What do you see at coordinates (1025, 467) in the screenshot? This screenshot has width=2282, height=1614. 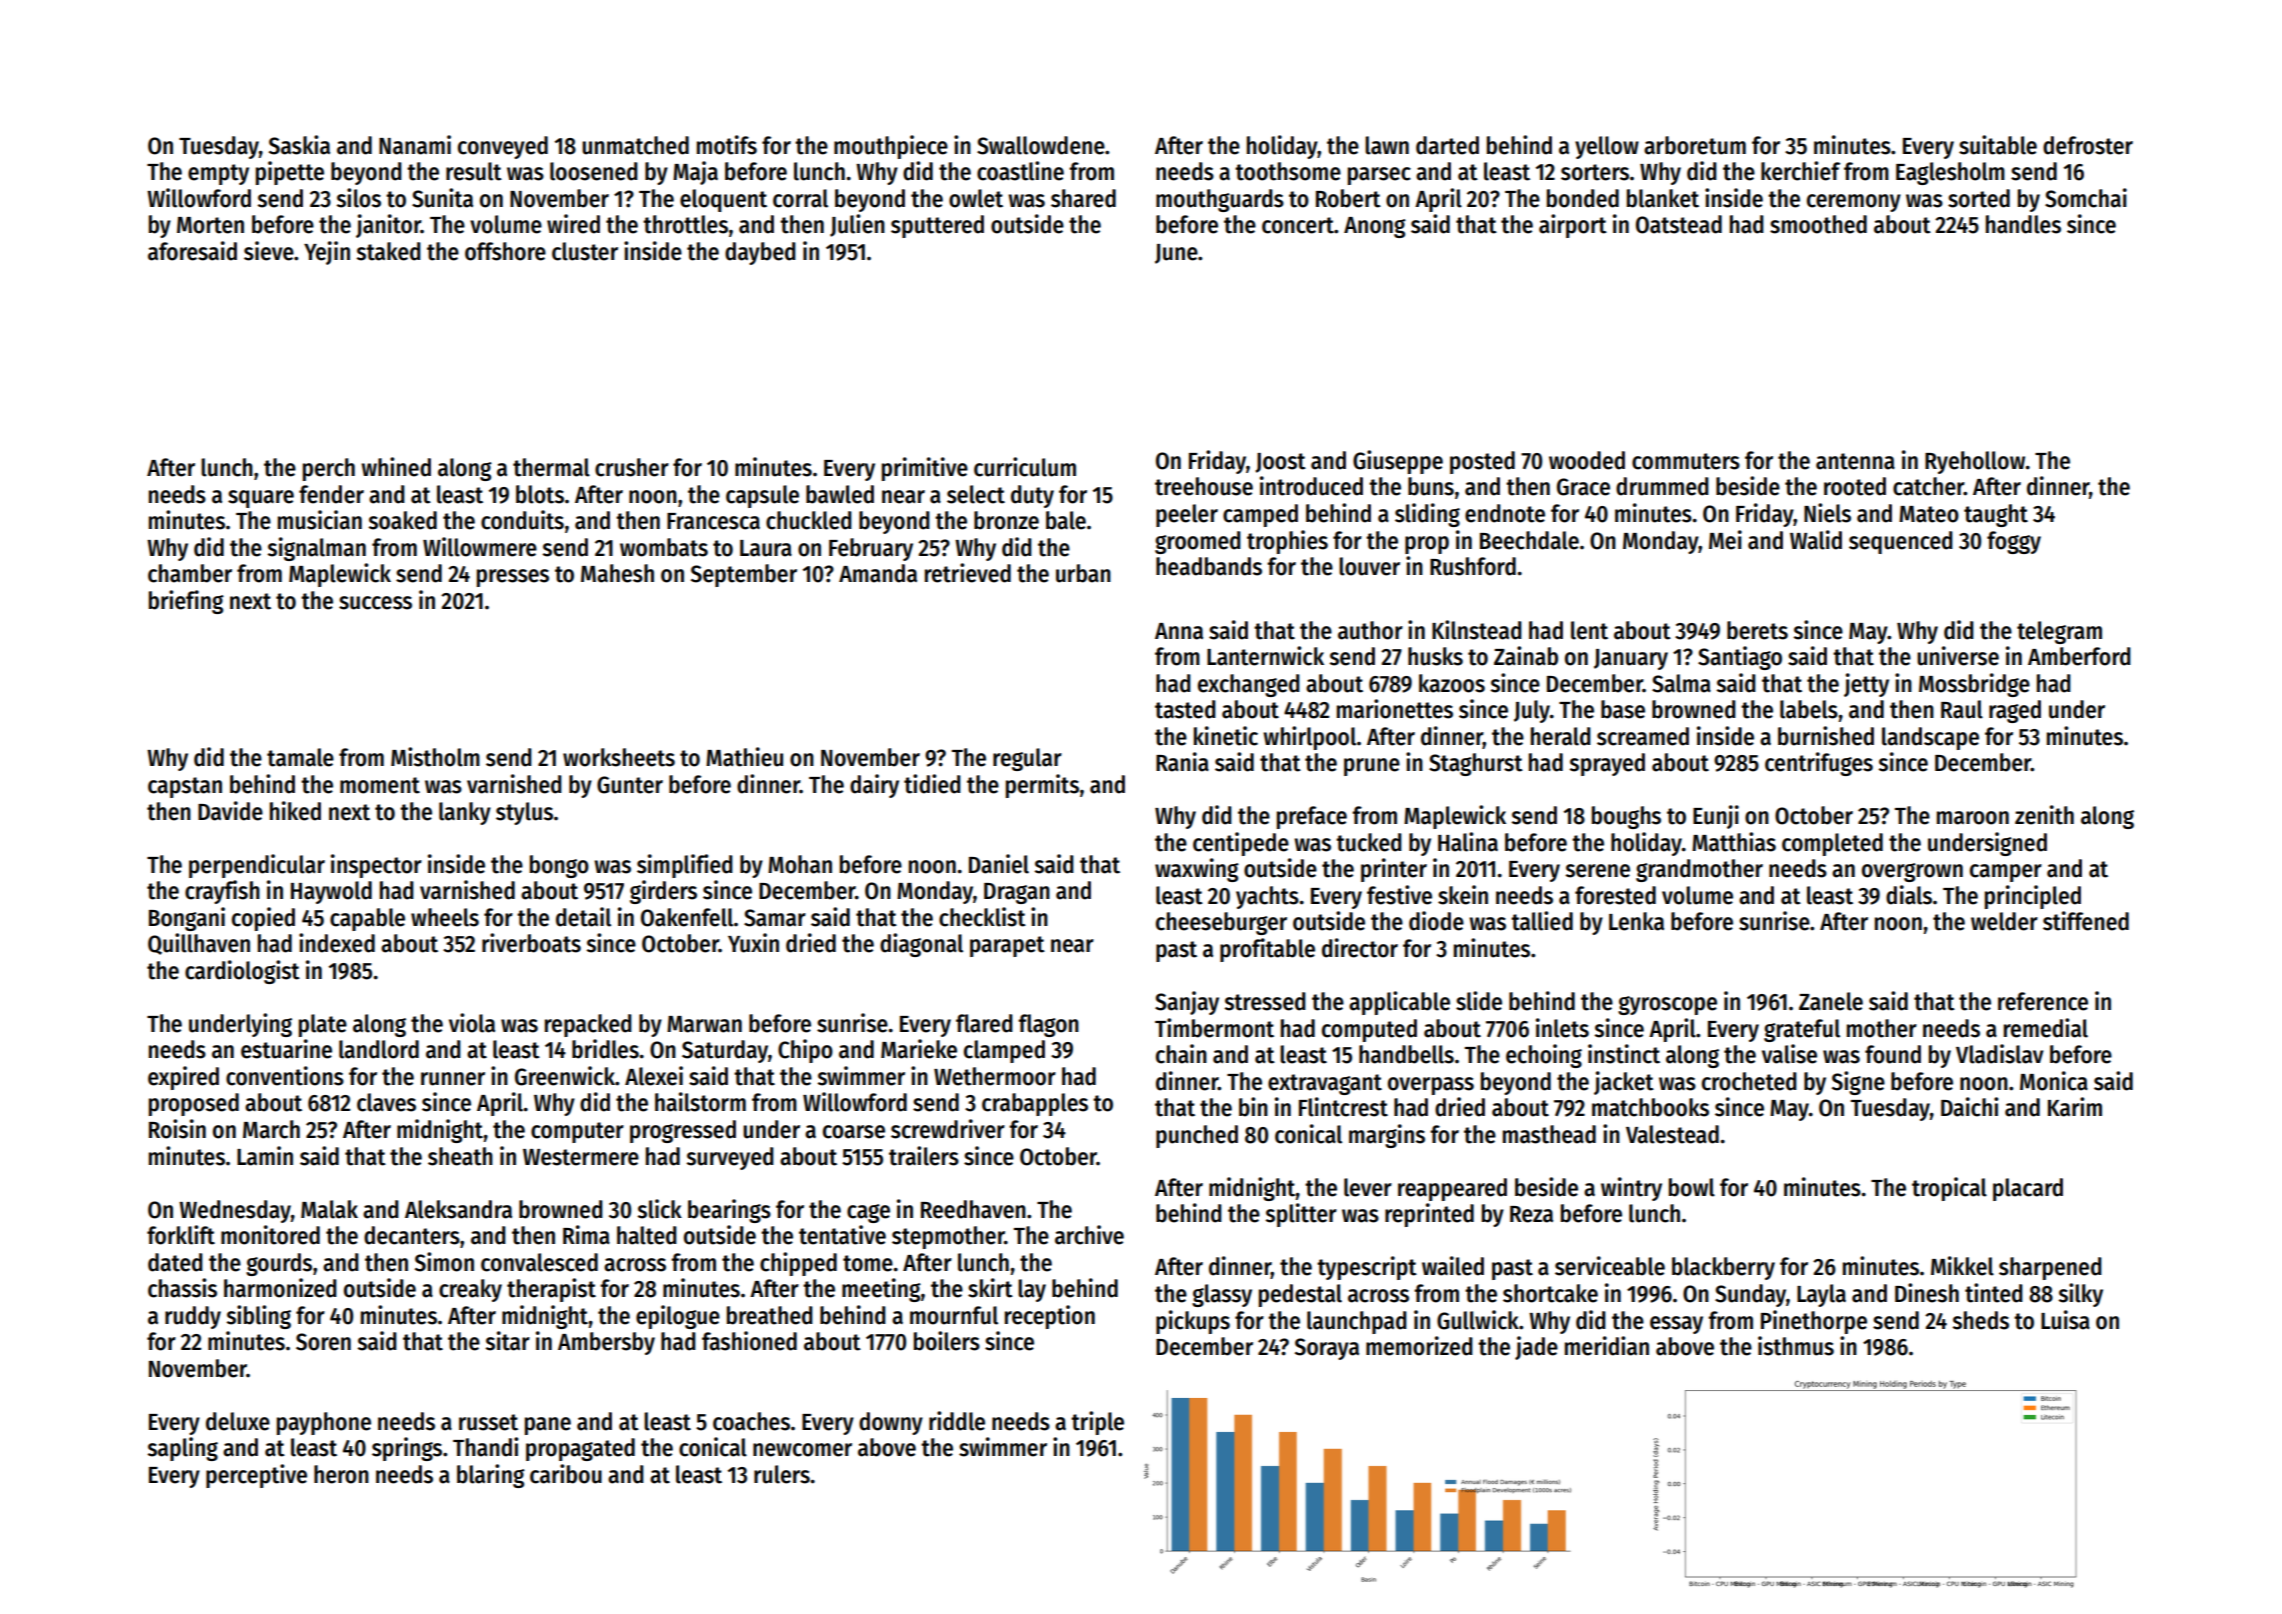 I see `curriculum` at bounding box center [1025, 467].
